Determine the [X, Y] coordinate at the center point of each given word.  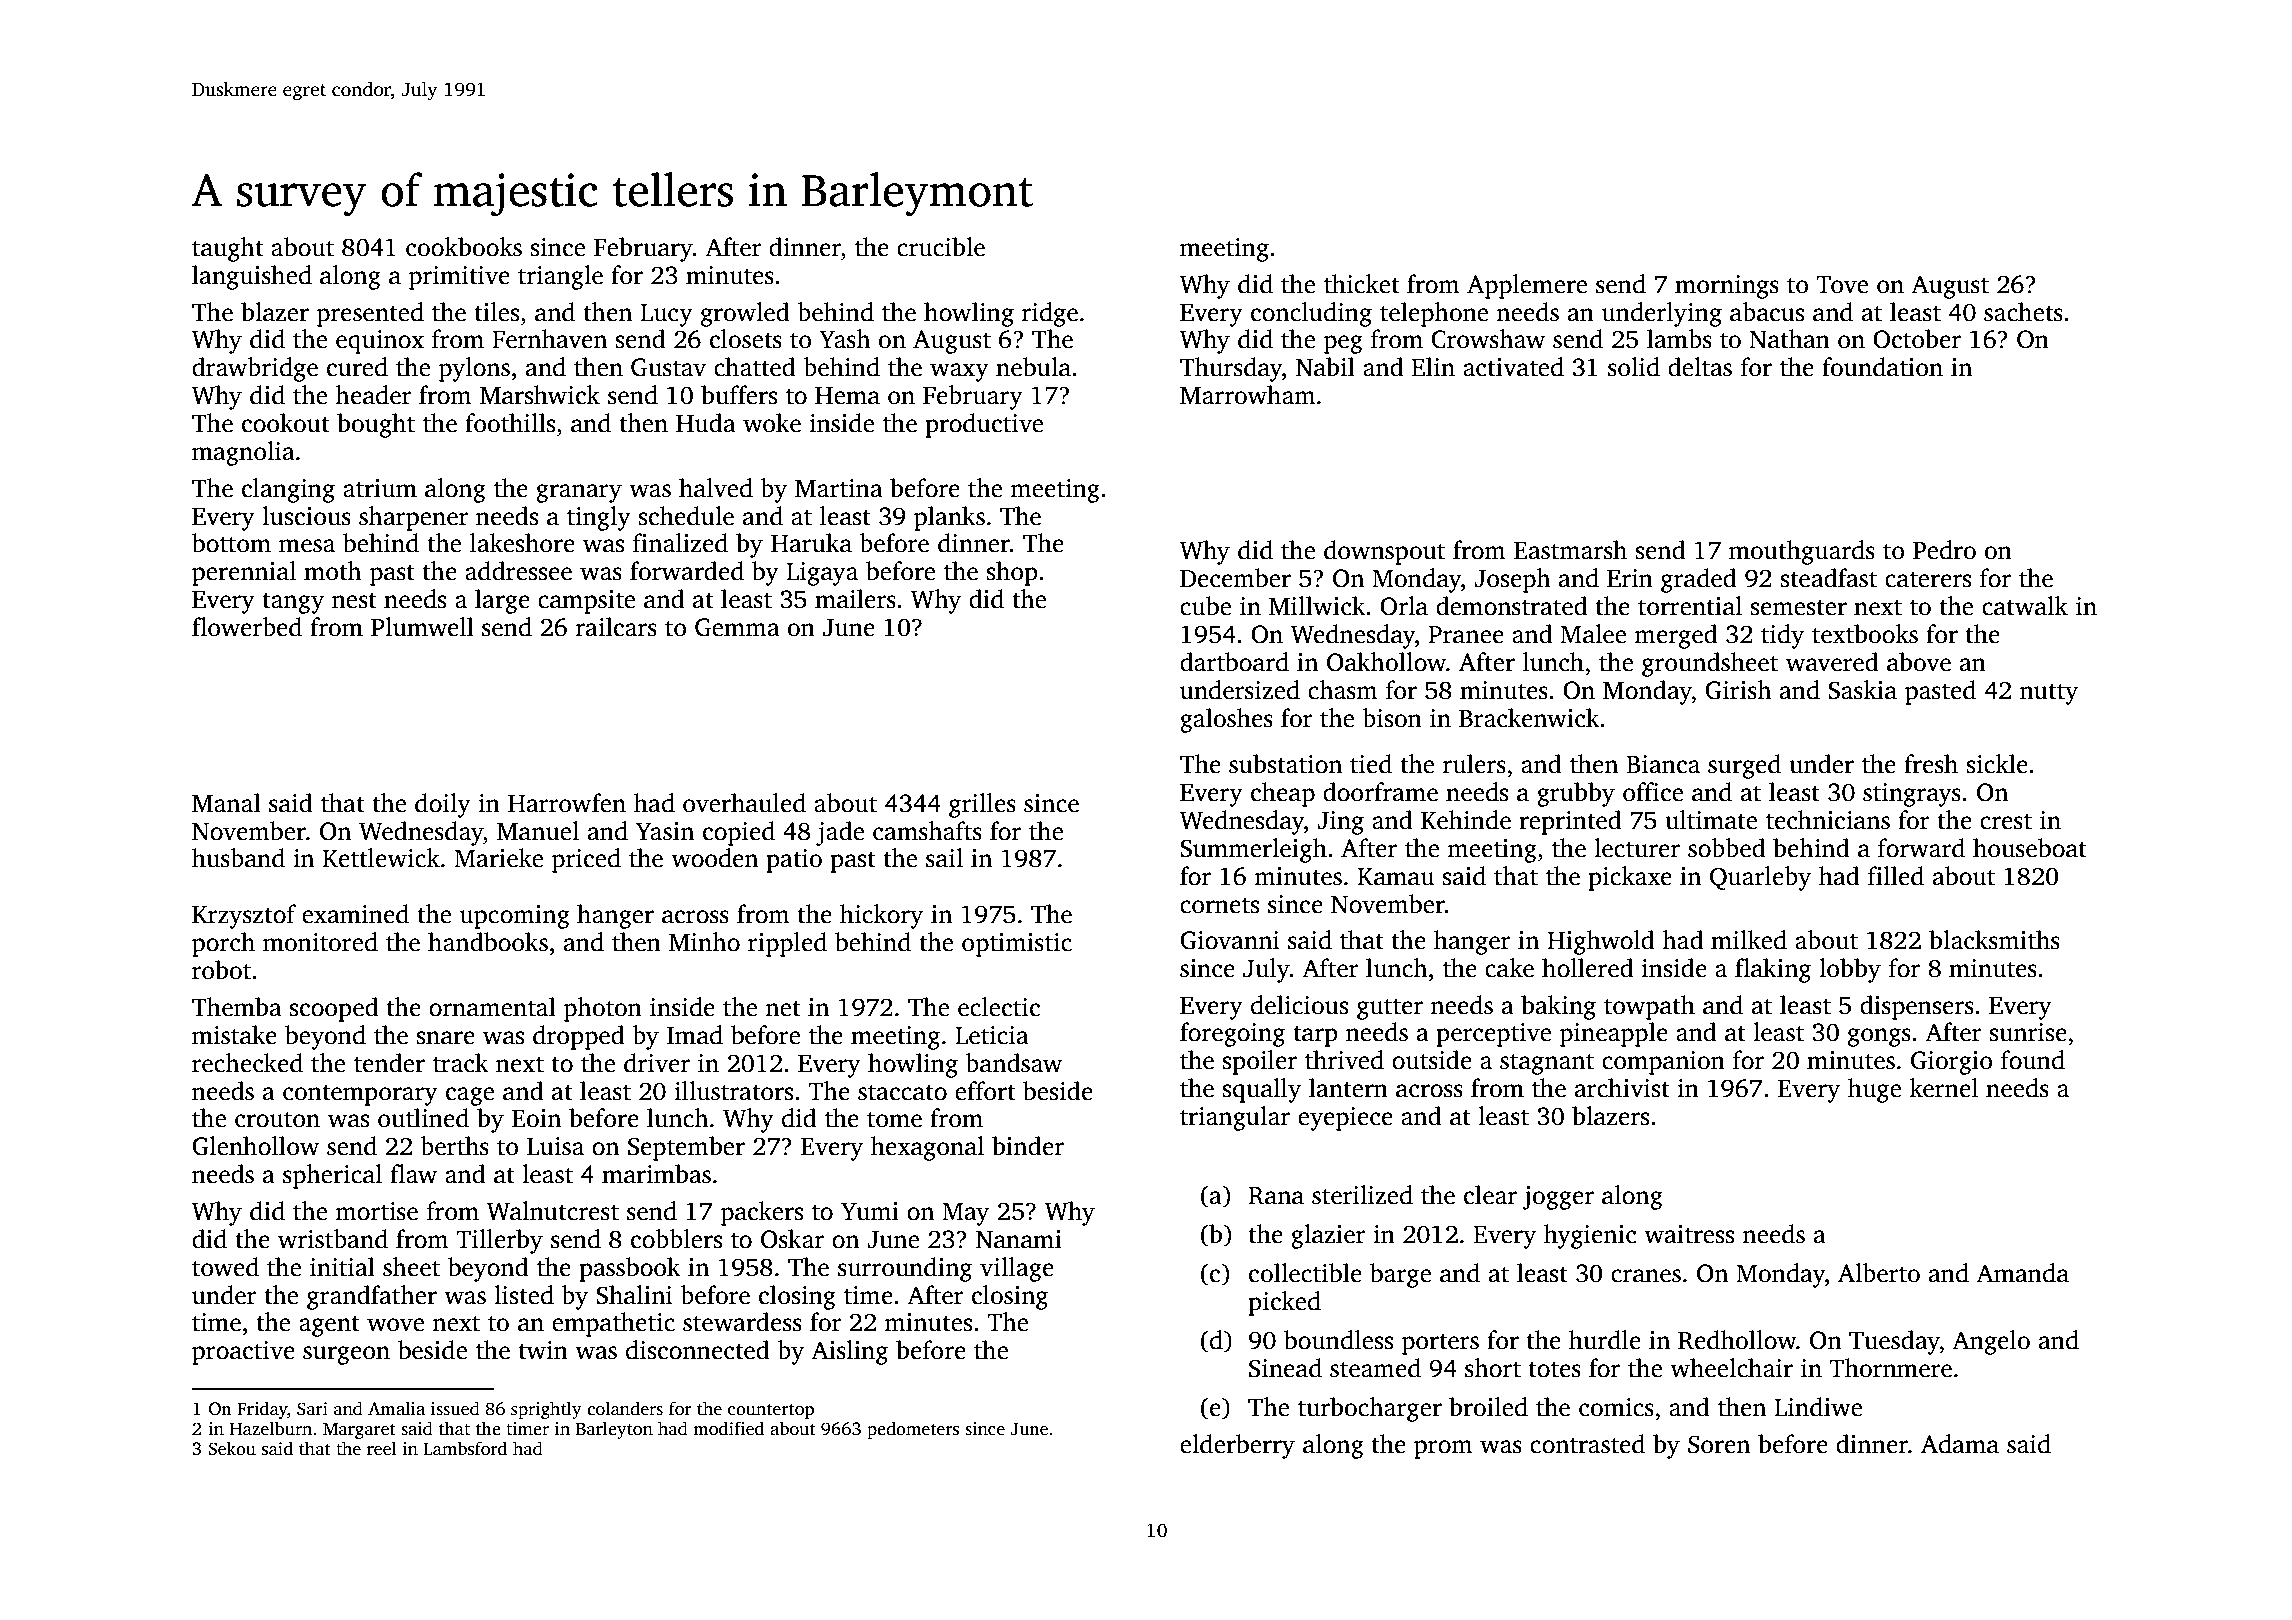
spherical [332, 1176]
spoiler [1260, 1062]
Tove [1842, 285]
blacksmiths [1994, 940]
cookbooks [464, 247]
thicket [1362, 284]
